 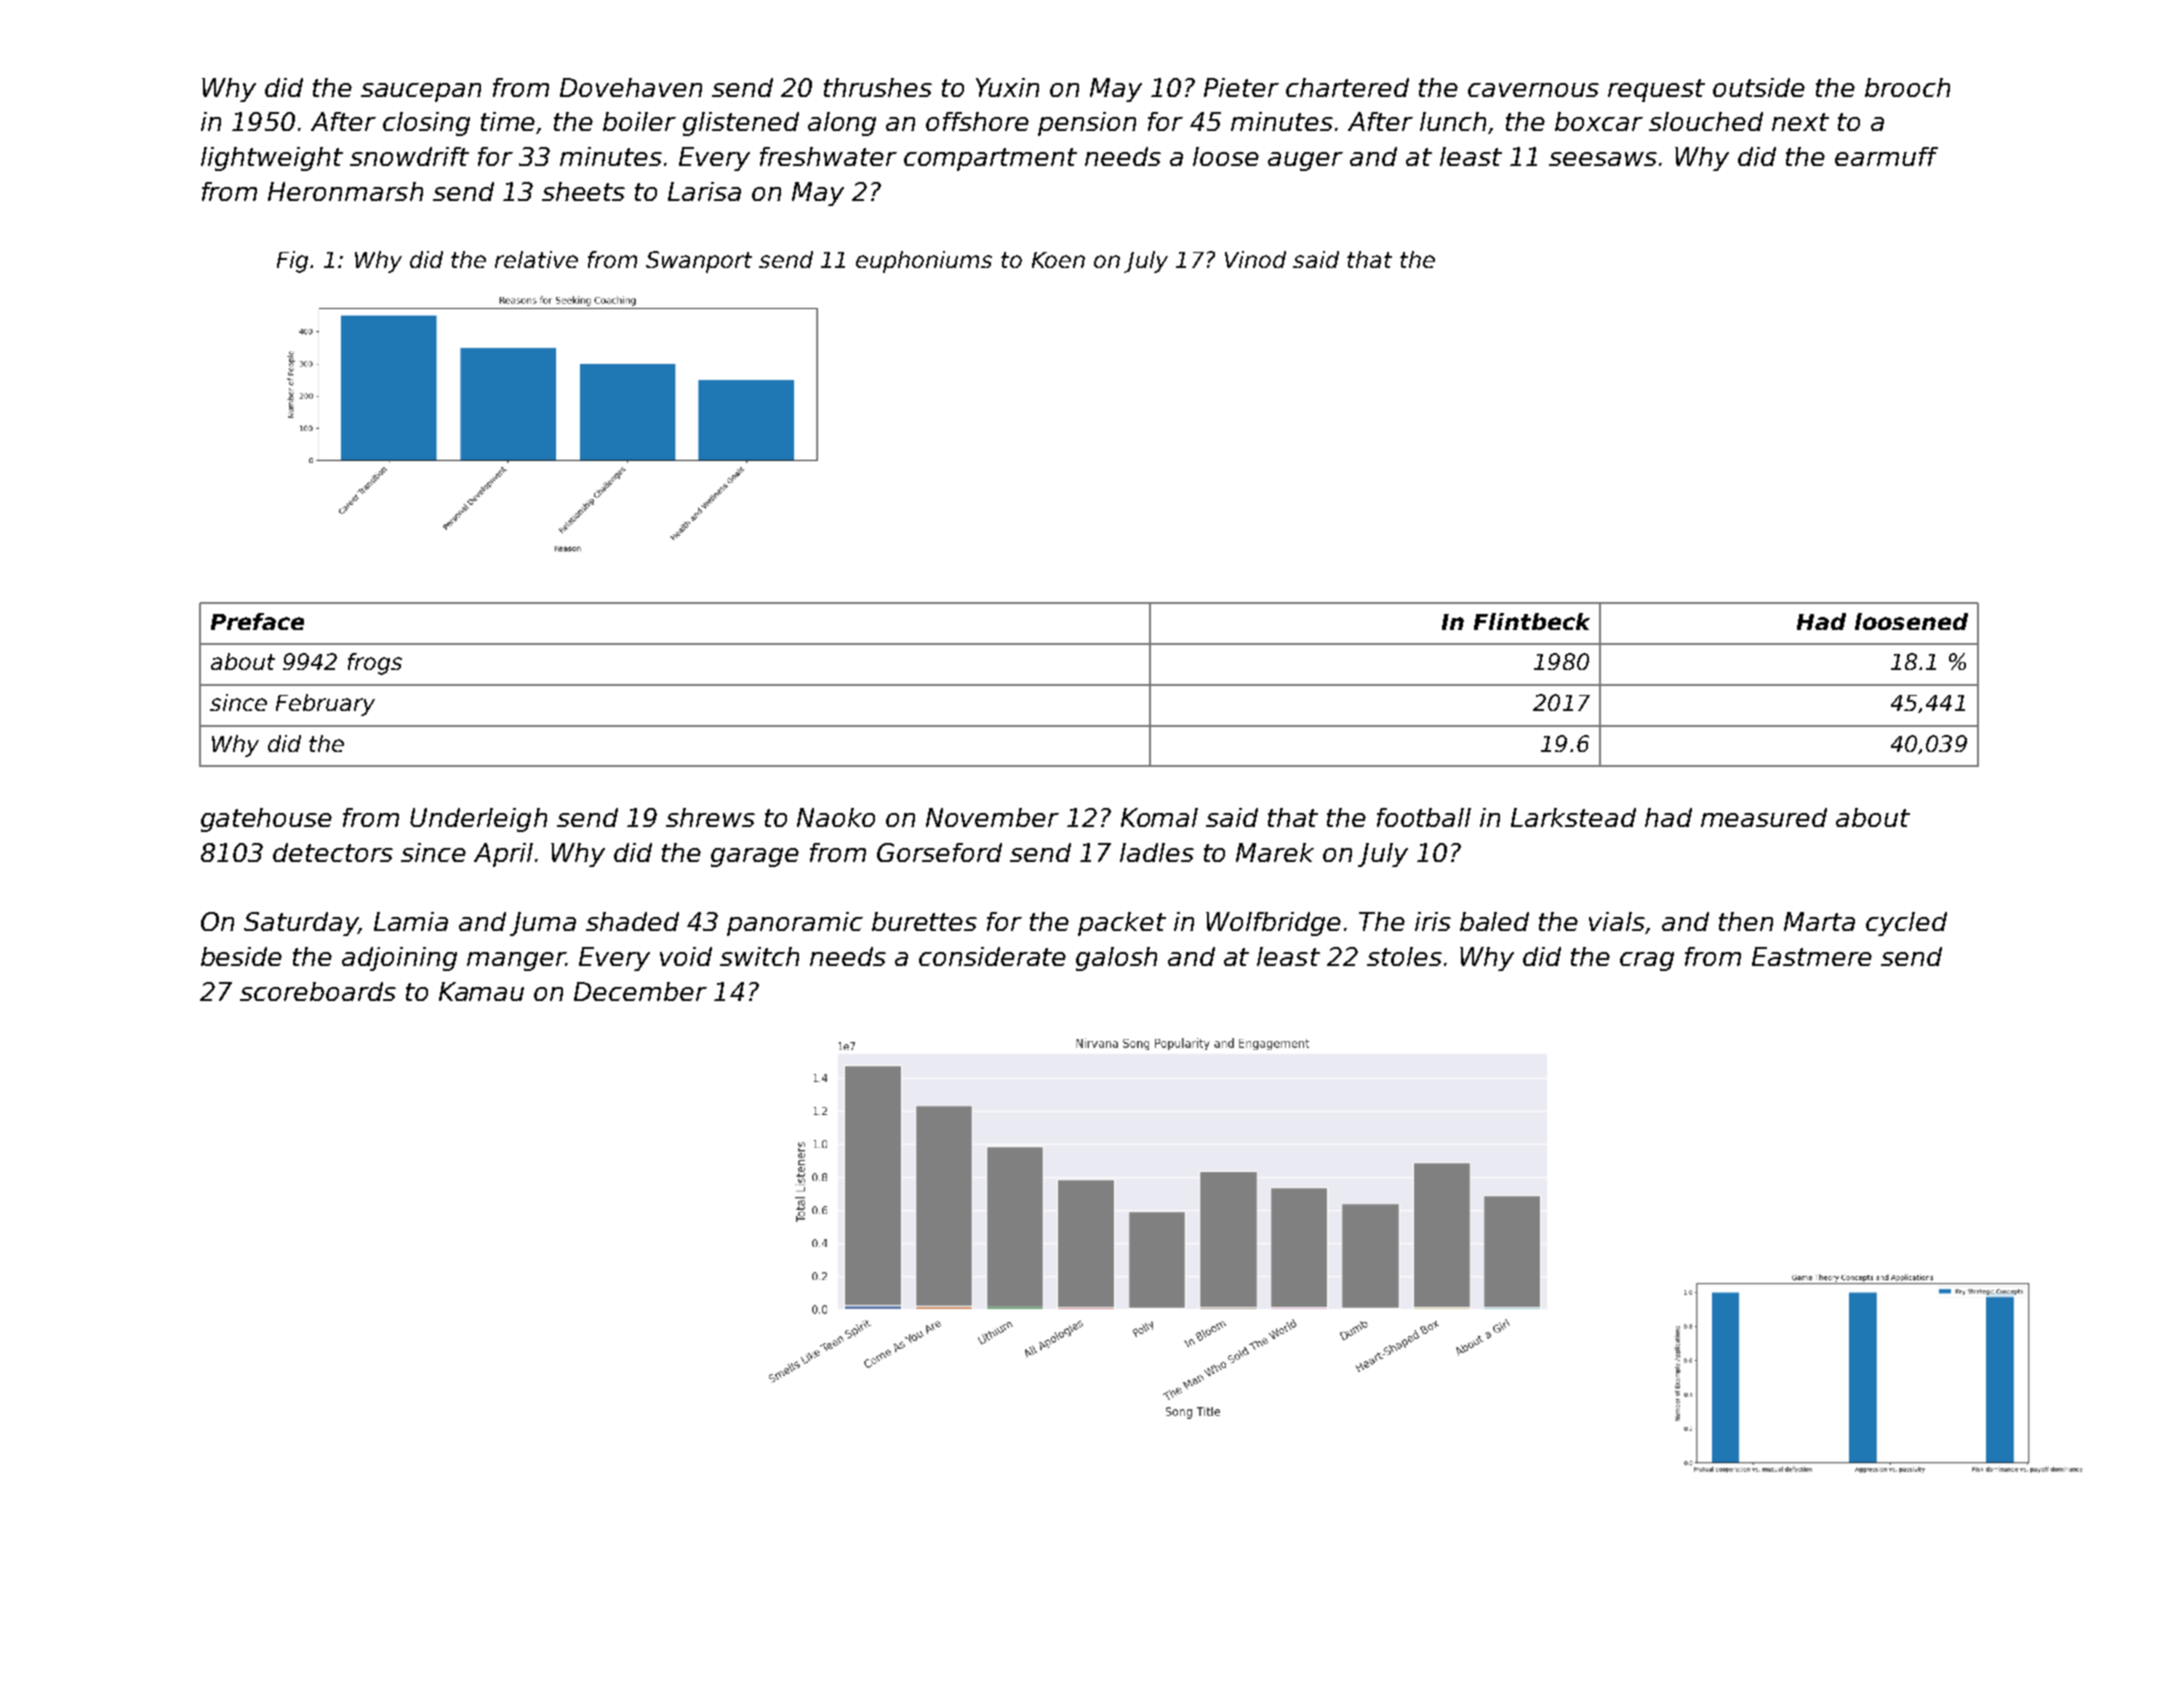 I want to click on shaded, so click(x=632, y=921).
